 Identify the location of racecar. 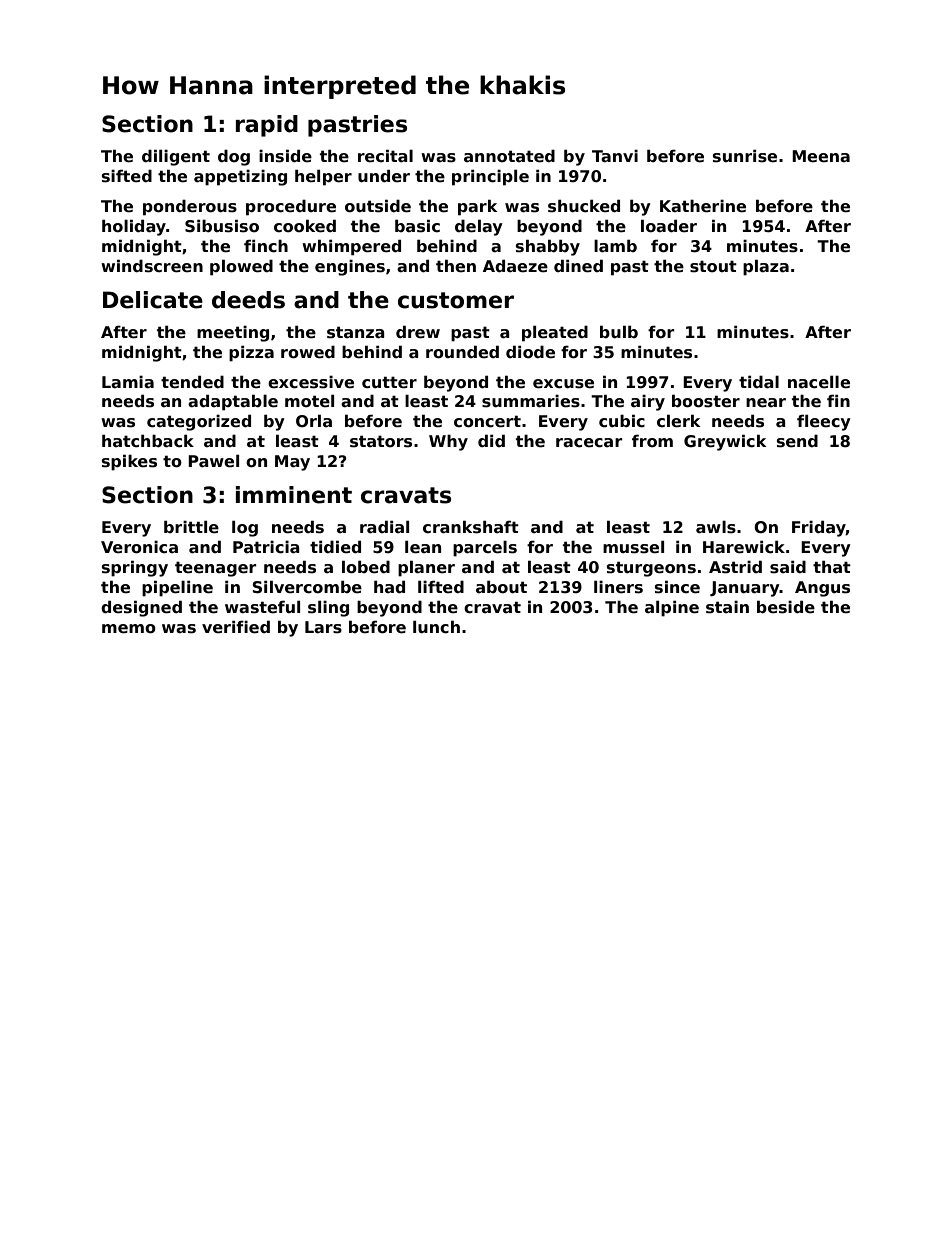
(589, 443).
